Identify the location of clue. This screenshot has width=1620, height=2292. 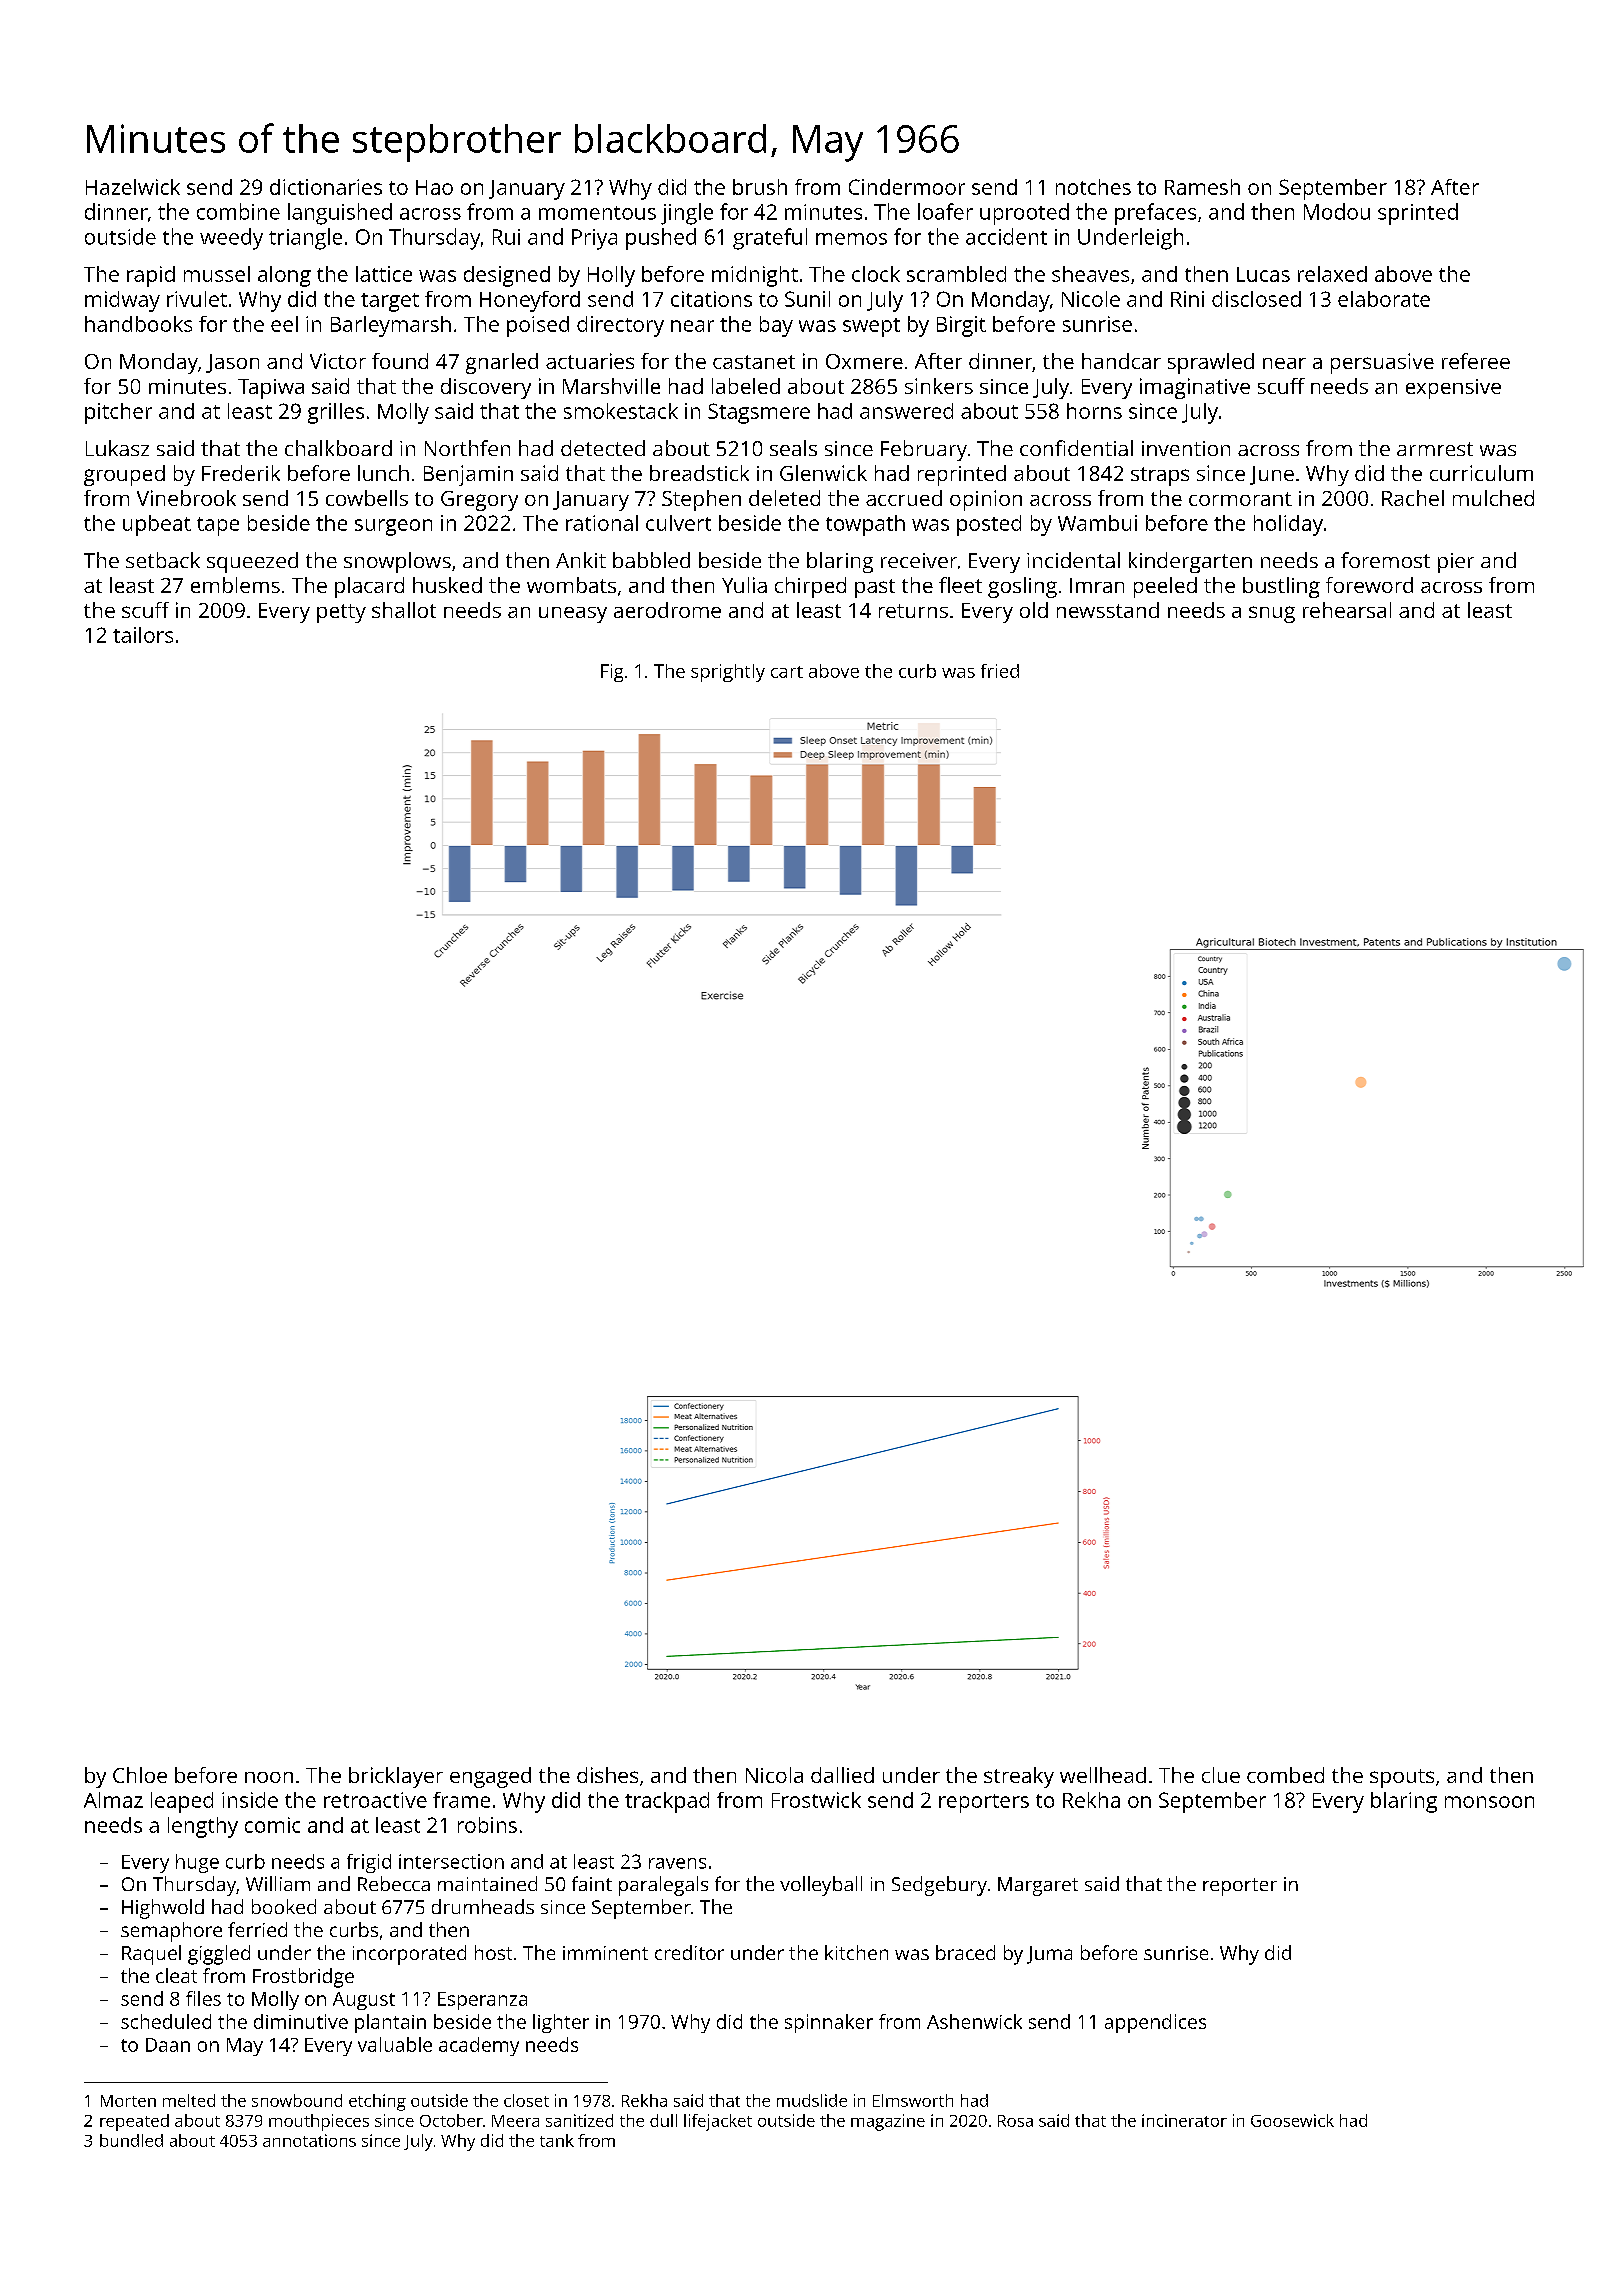
(1221, 1775).
